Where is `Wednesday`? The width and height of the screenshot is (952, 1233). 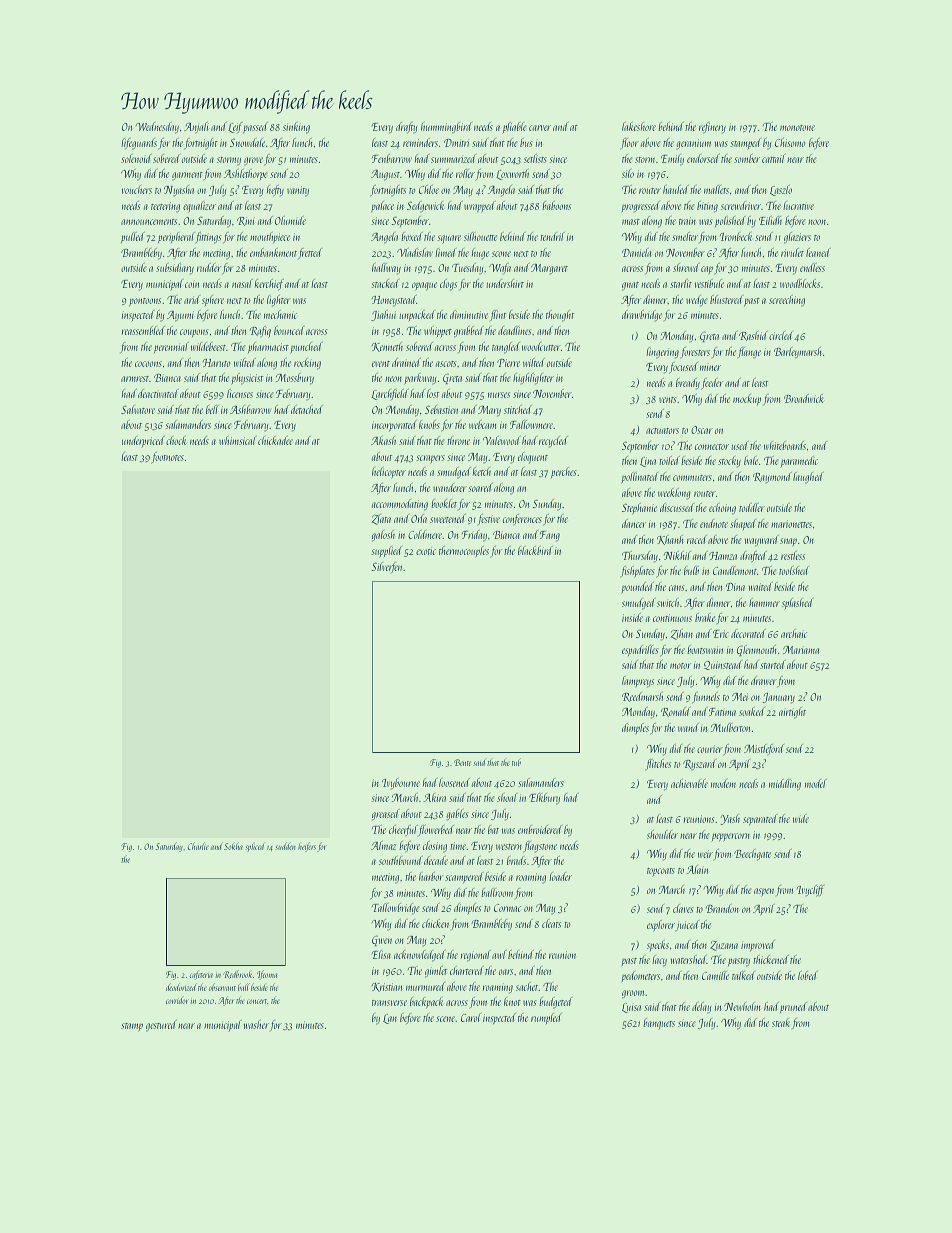 Wednesday is located at coordinates (157, 128).
